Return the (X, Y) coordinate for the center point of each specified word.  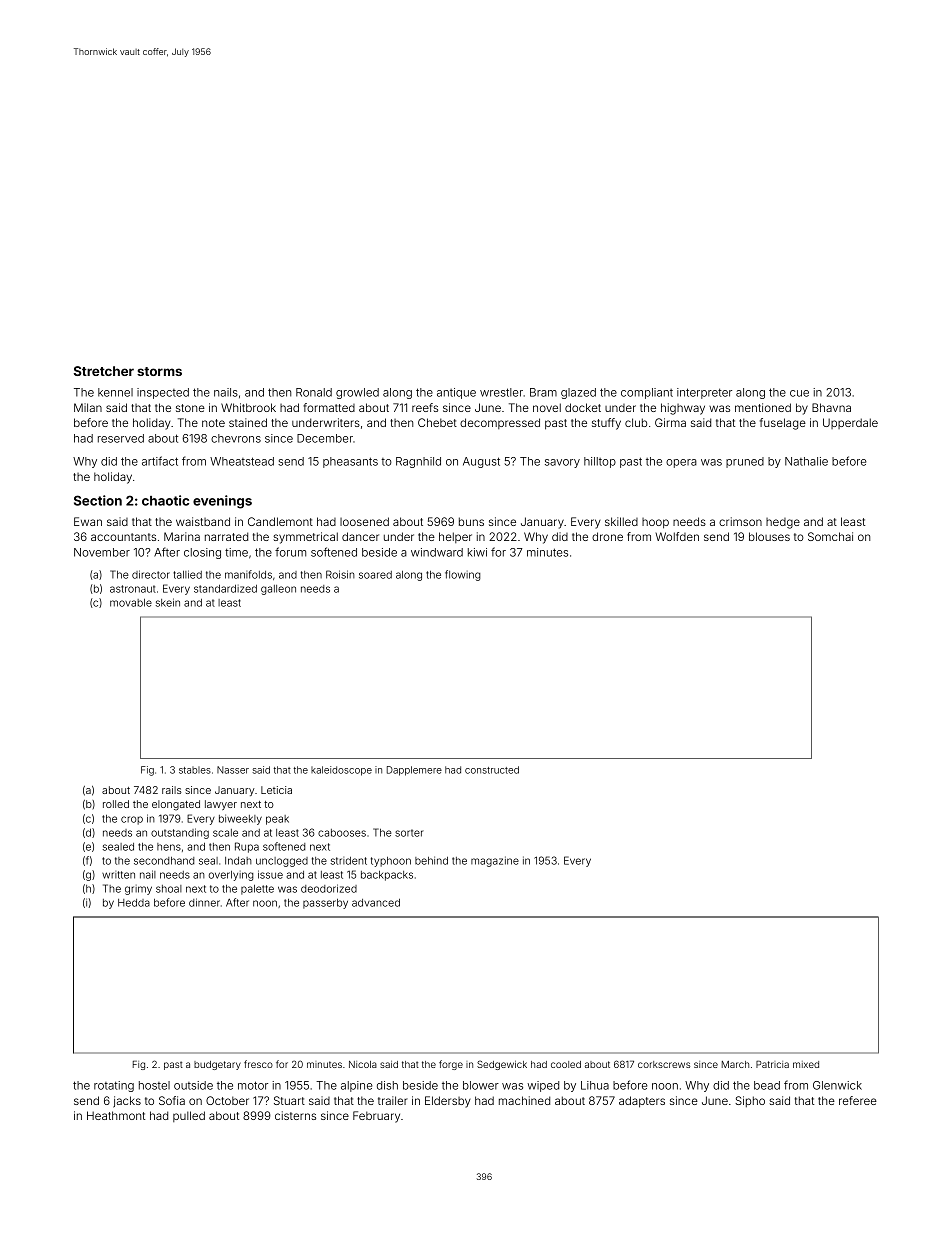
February (376, 1117)
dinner (204, 902)
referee (858, 1100)
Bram (543, 392)
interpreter (704, 393)
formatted (329, 407)
